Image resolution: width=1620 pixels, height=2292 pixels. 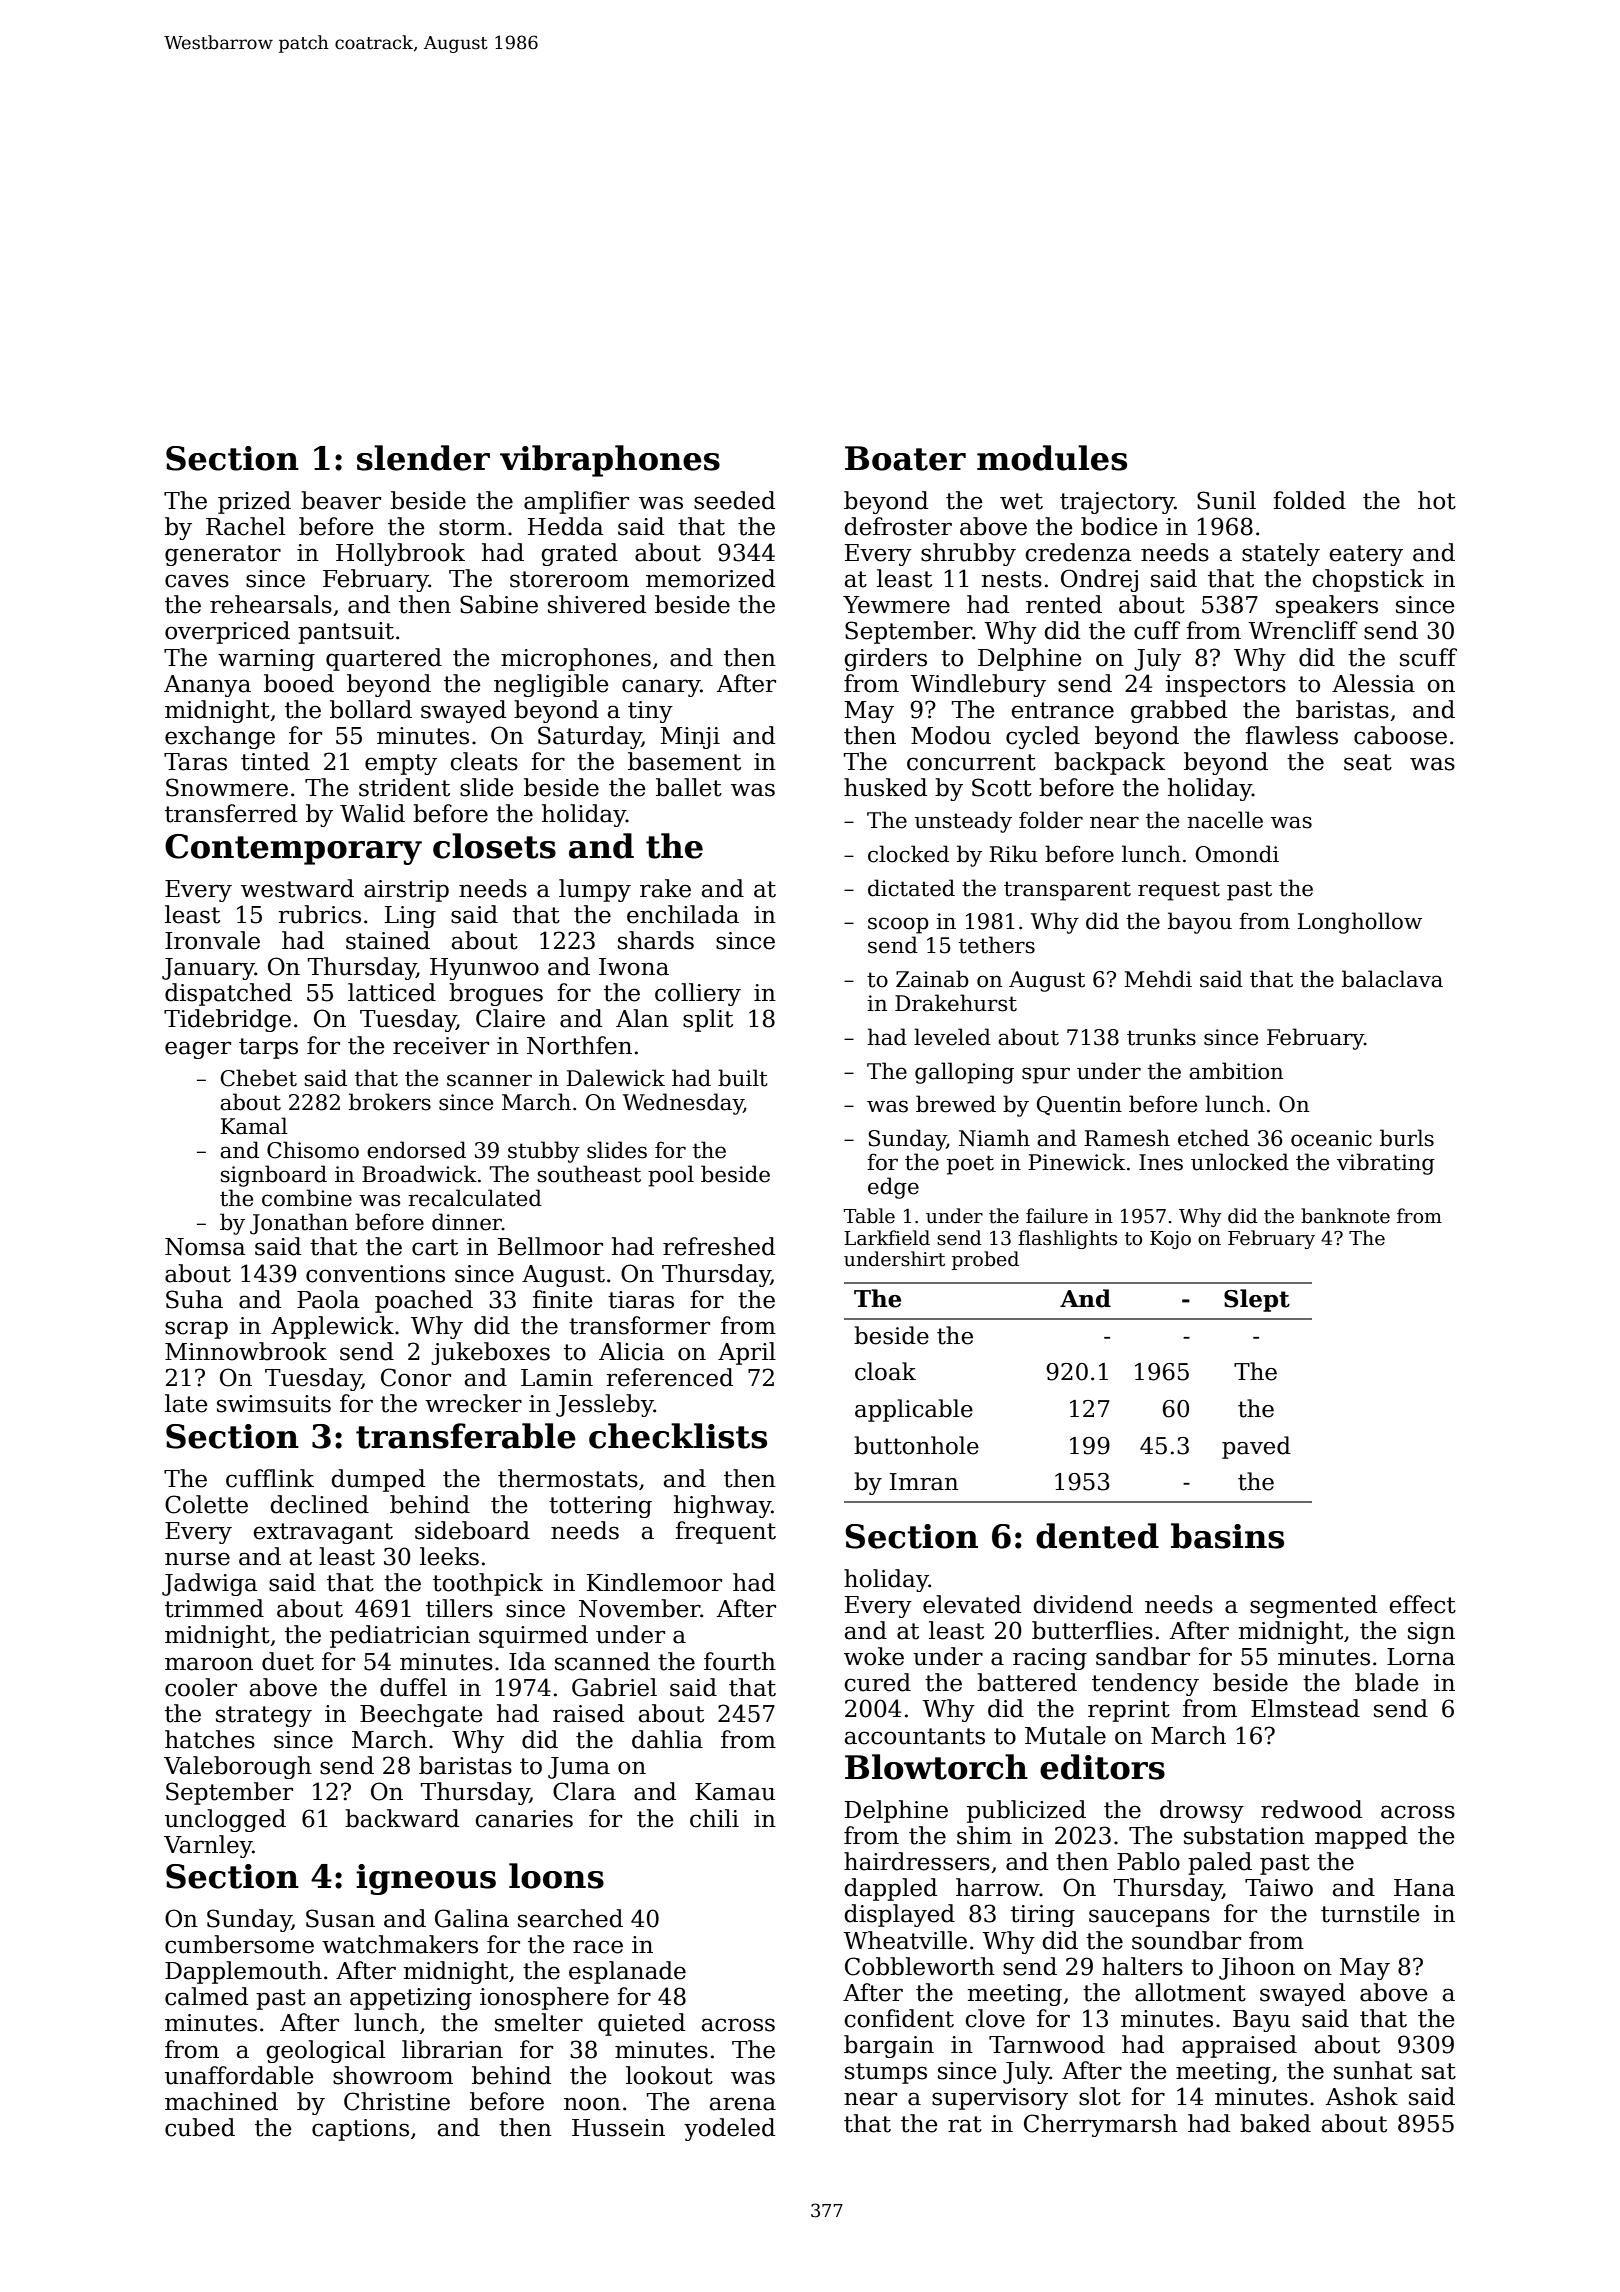 I want to click on editors, so click(x=1102, y=1767).
